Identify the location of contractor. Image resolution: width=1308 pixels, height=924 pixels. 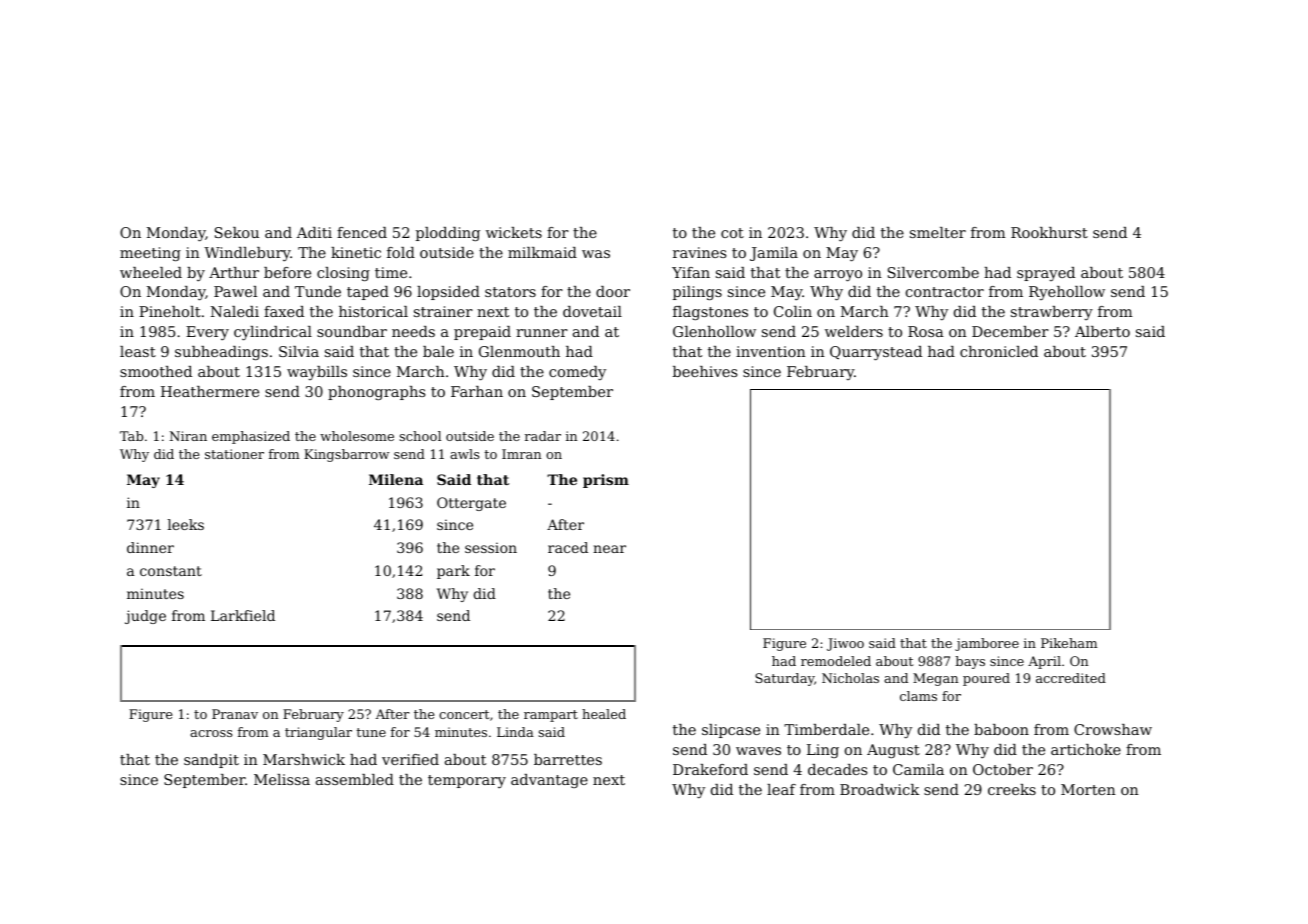
(945, 292).
